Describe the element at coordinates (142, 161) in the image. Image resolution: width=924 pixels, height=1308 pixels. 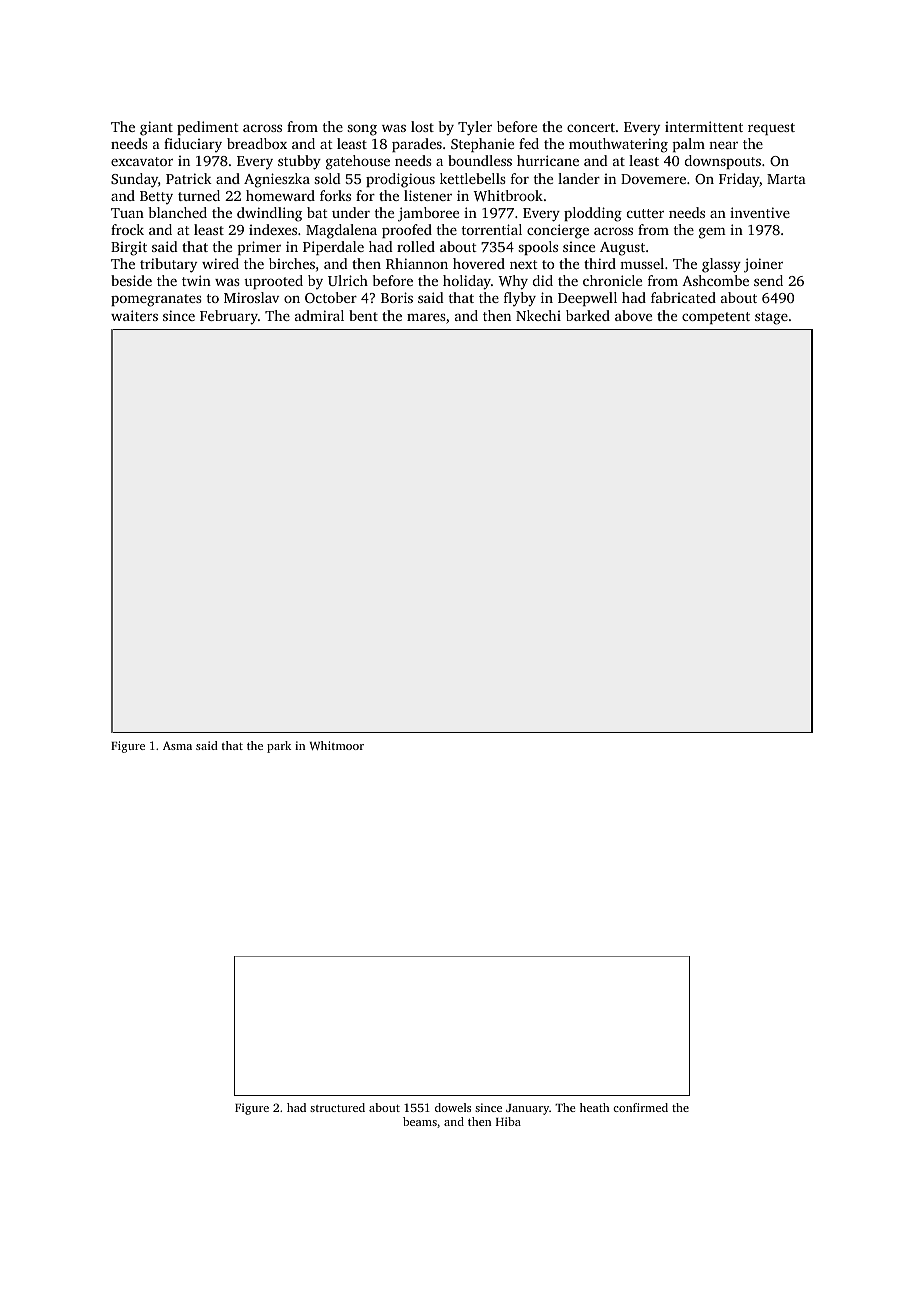
I see `excavator` at that location.
